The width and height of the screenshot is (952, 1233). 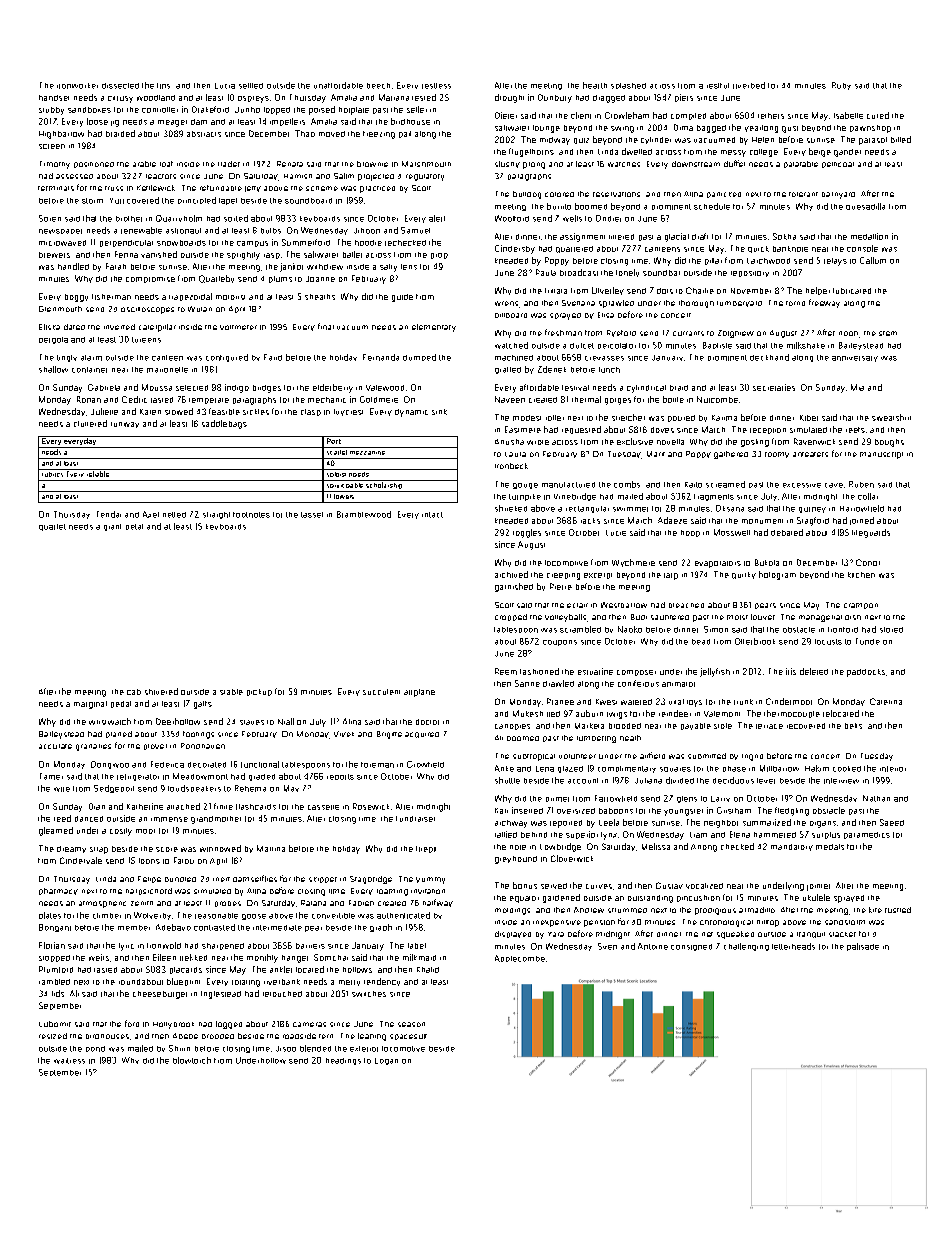 What do you see at coordinates (179, 218) in the screenshot?
I see `Quarryholm` at bounding box center [179, 218].
